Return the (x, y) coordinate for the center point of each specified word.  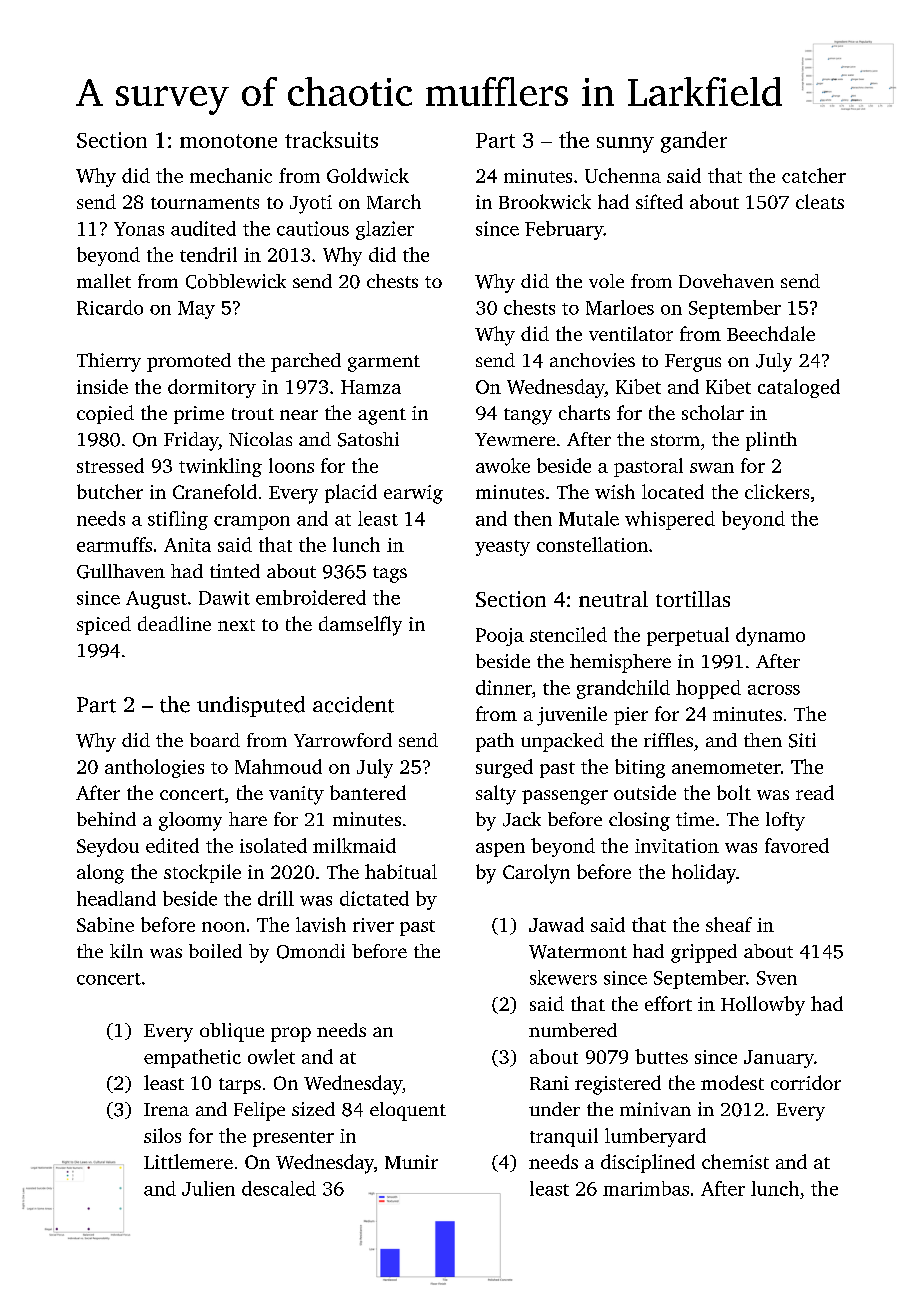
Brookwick (545, 201)
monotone (228, 141)
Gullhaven (121, 571)
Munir (411, 1162)
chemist (735, 1161)
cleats (820, 201)
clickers (777, 491)
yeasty (502, 548)
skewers (563, 977)
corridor (806, 1082)
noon (223, 927)
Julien (208, 1188)
